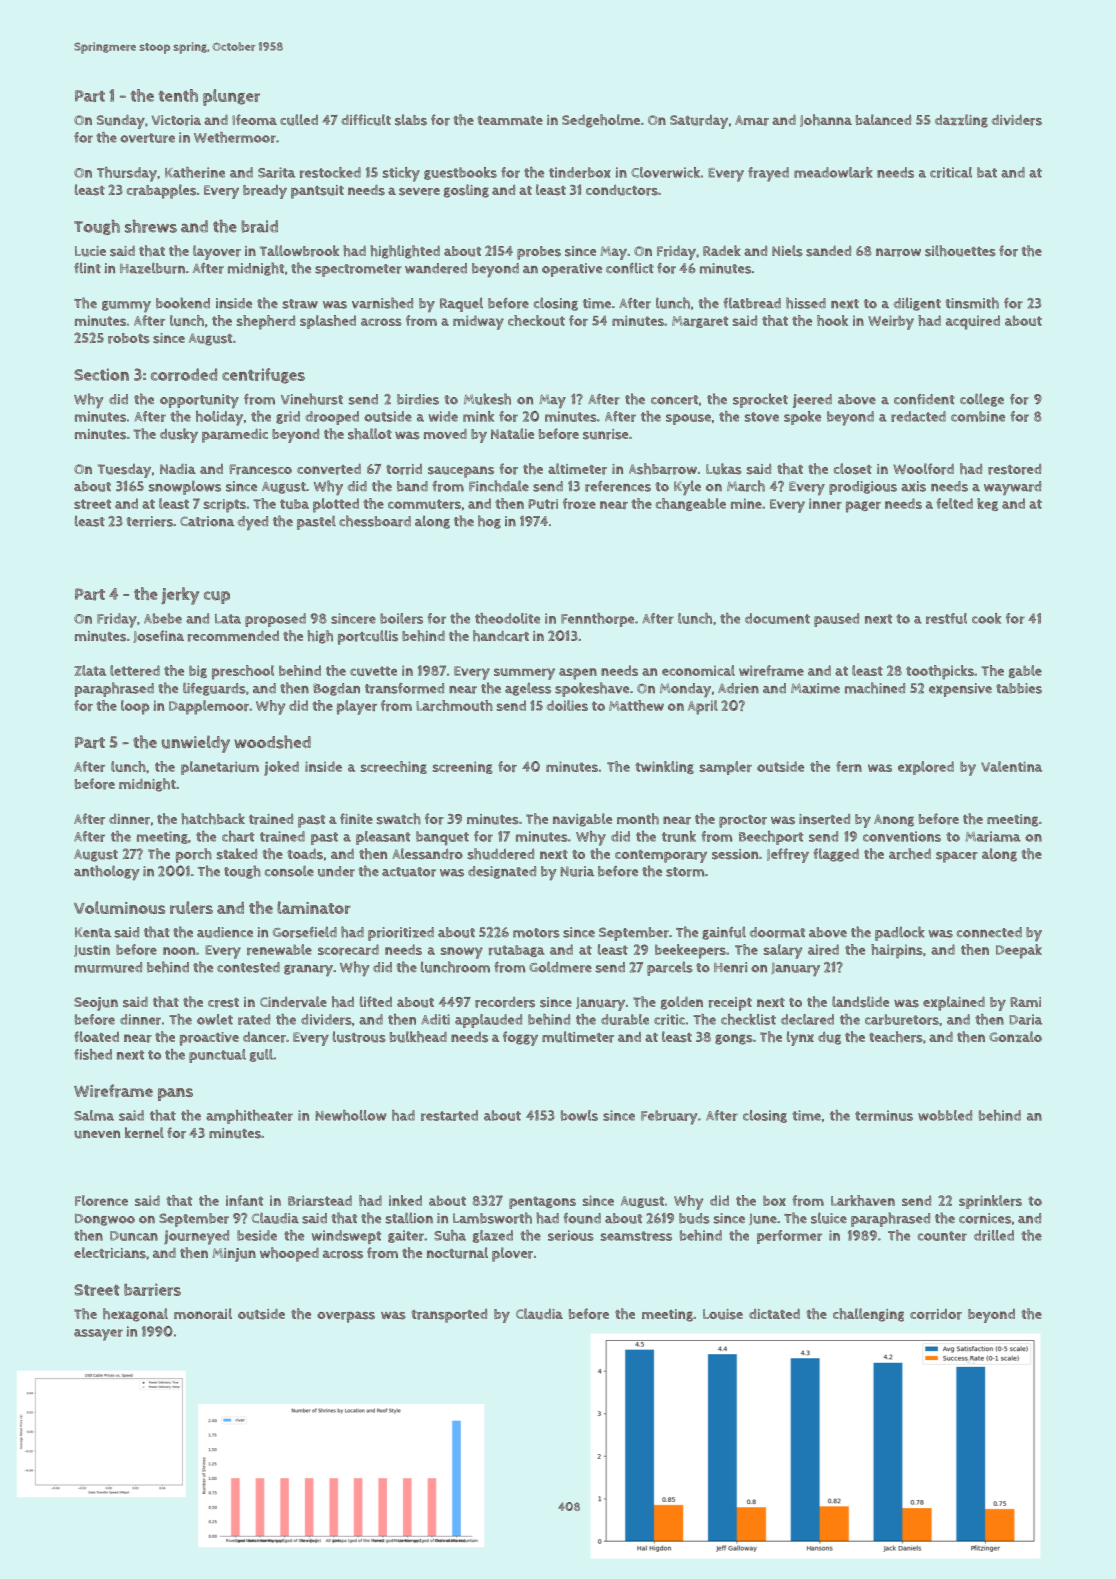 The height and width of the screenshot is (1579, 1116). What do you see at coordinates (690, 951) in the screenshot?
I see `beekeepers` at bounding box center [690, 951].
